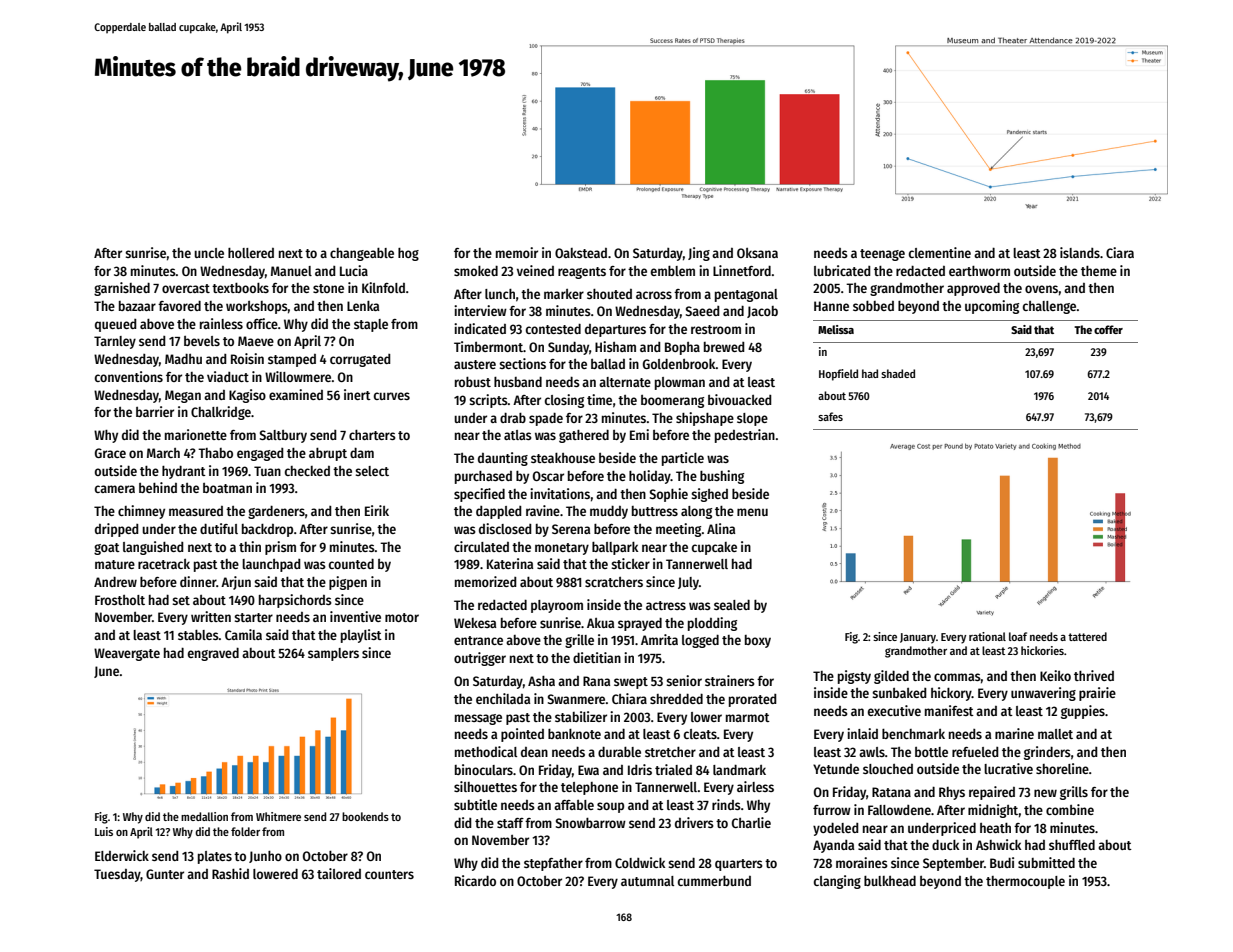 The height and width of the image is (952, 1233). What do you see at coordinates (837, 882) in the image?
I see `clanging` at bounding box center [837, 882].
